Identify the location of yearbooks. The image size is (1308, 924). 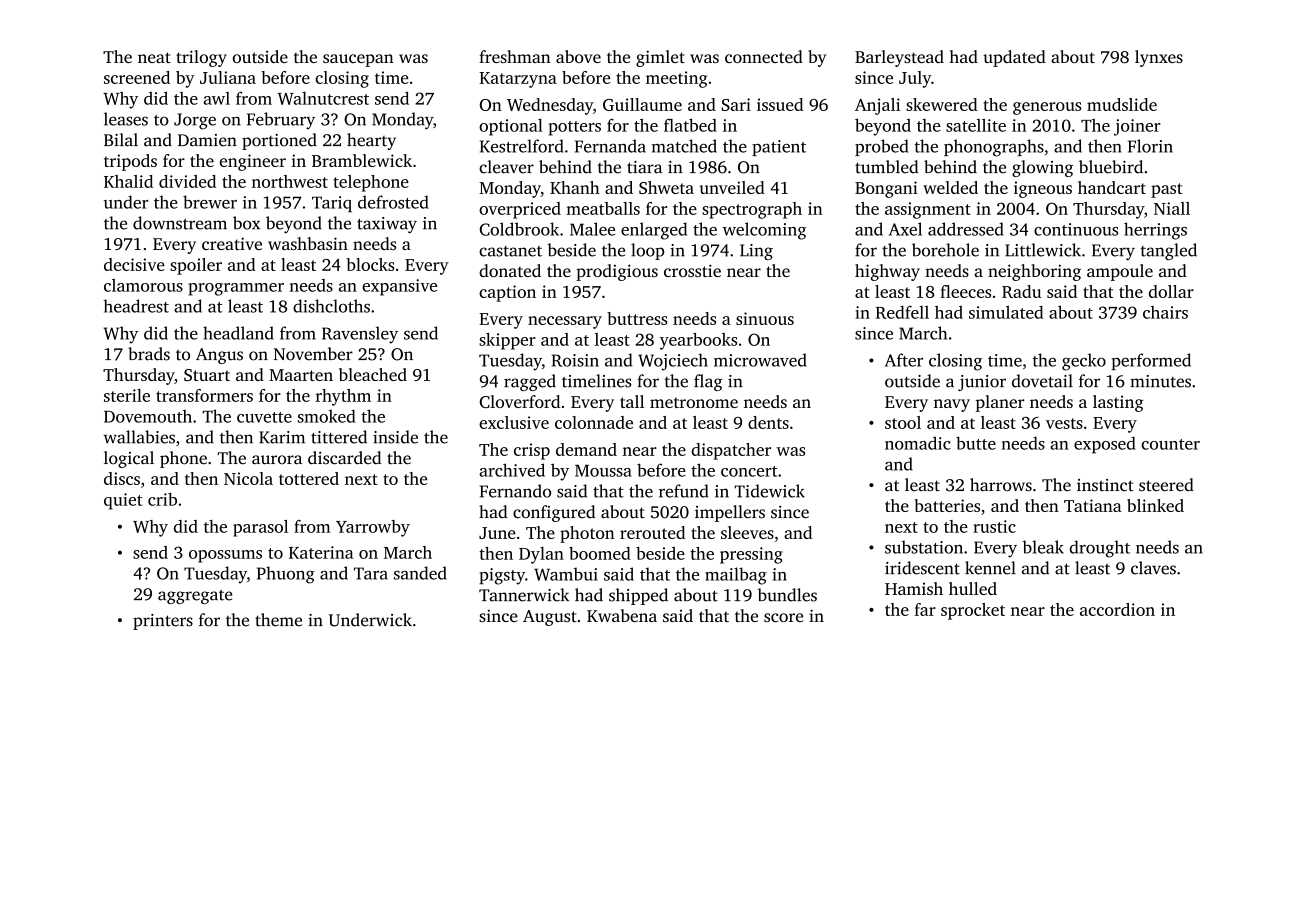
(698, 341).
